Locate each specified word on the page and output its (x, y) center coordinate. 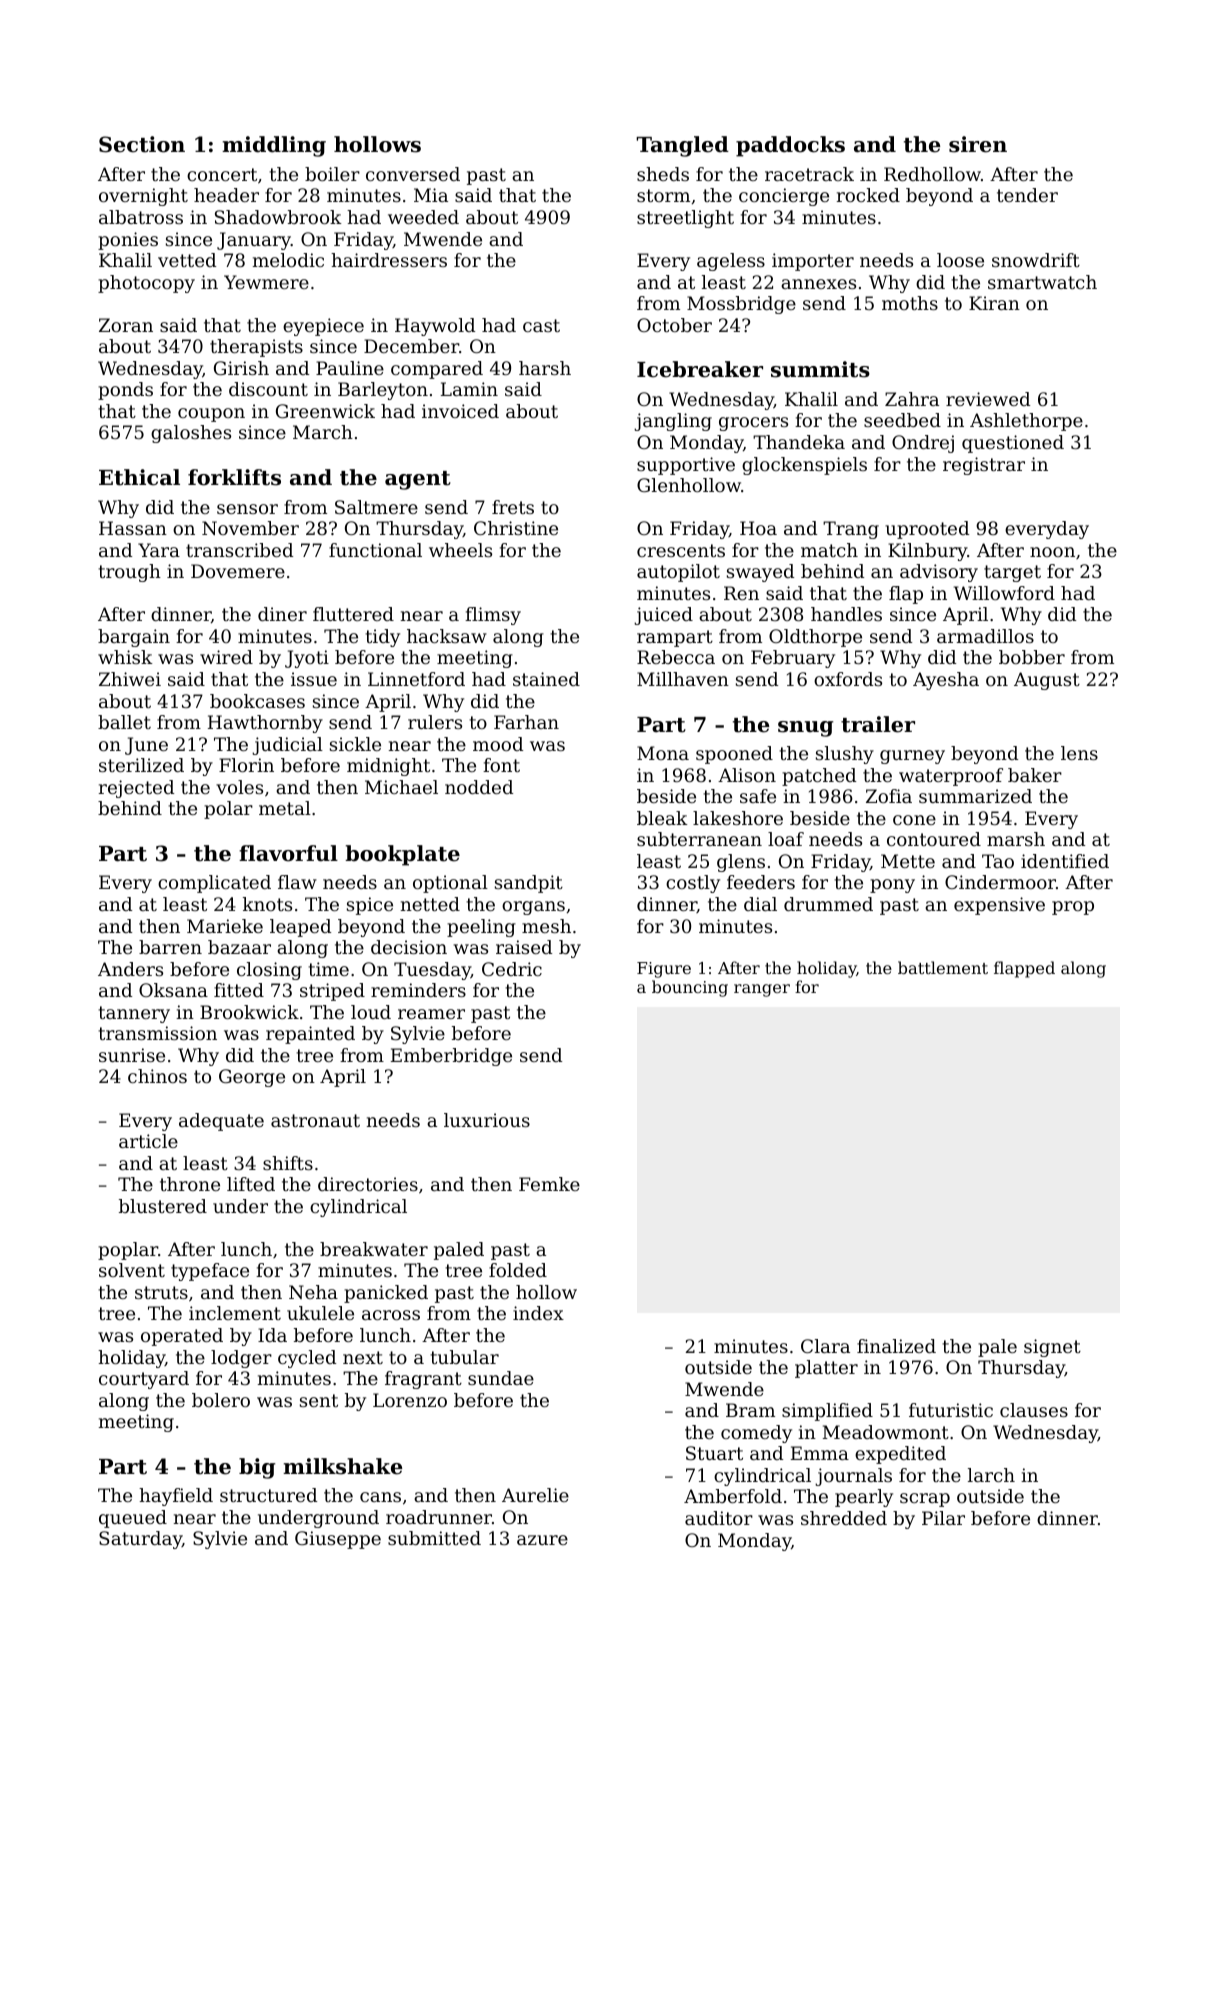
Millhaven (683, 679)
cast (541, 325)
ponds (125, 391)
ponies (128, 241)
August (1047, 681)
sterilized (141, 765)
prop (1073, 908)
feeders (761, 882)
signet (1052, 1348)
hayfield (176, 1497)
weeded (423, 217)
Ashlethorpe (1026, 422)
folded (518, 1270)
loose (960, 260)
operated (182, 1337)
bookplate (402, 855)
